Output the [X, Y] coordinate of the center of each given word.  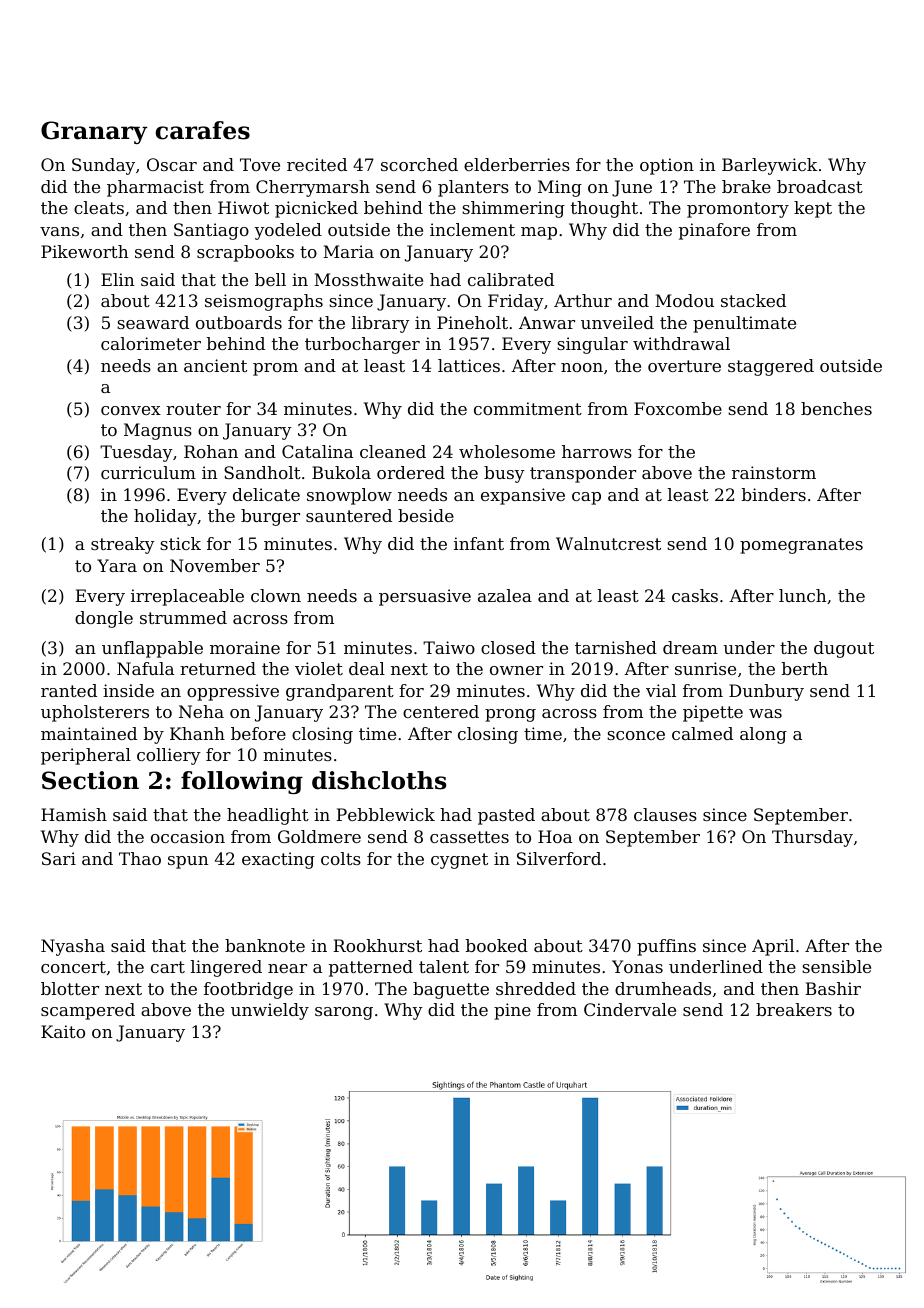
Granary [94, 132]
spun [188, 862]
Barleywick [769, 166]
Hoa [555, 836]
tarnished [616, 647]
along [763, 735]
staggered [771, 367]
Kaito [63, 1031]
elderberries [517, 164]
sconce [636, 735]
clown [276, 595]
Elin [117, 279]
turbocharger [362, 345]
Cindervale [630, 1009]
